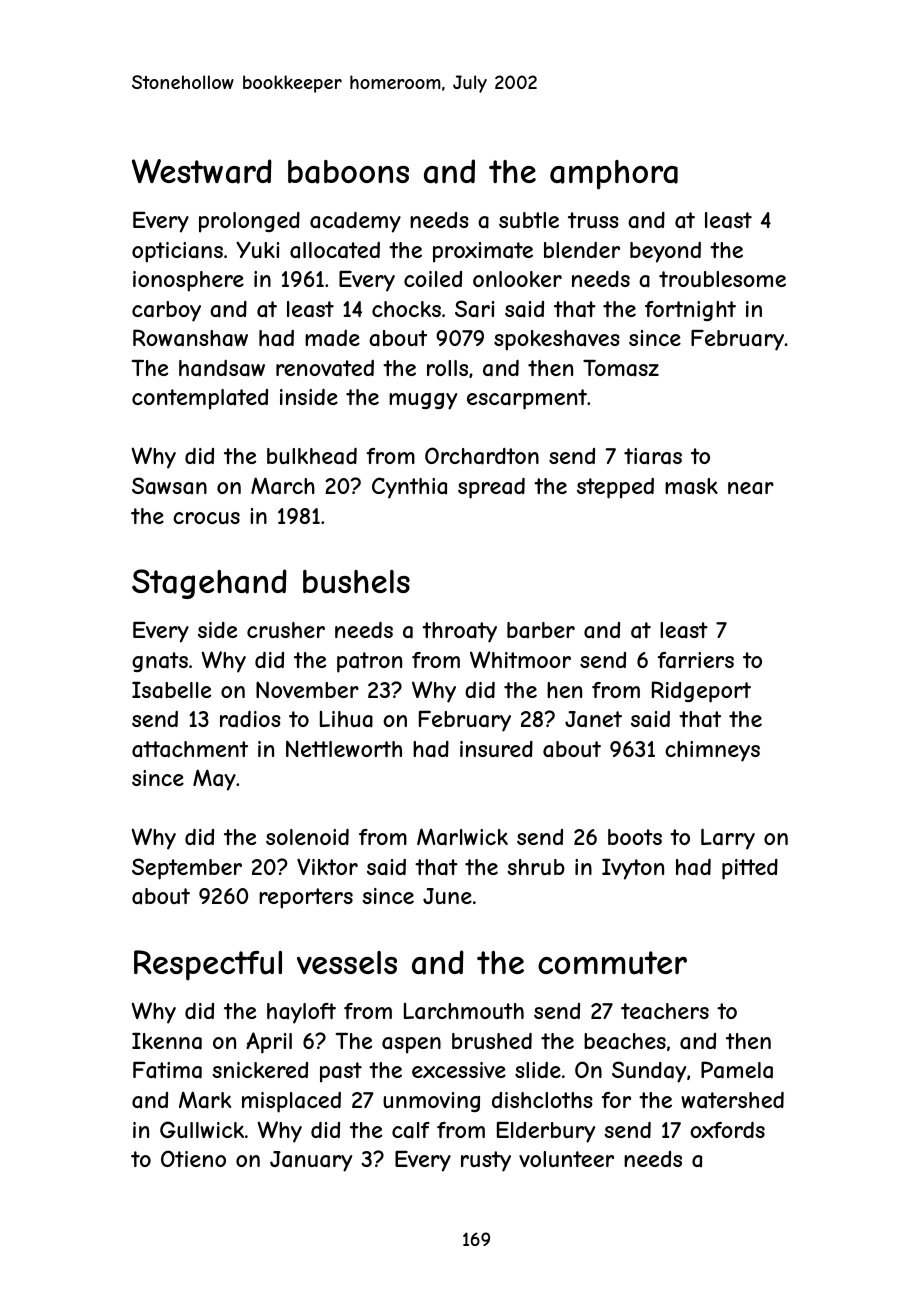 This page has height=1311, width=924. What do you see at coordinates (411, 1130) in the page?
I see `calf` at bounding box center [411, 1130].
